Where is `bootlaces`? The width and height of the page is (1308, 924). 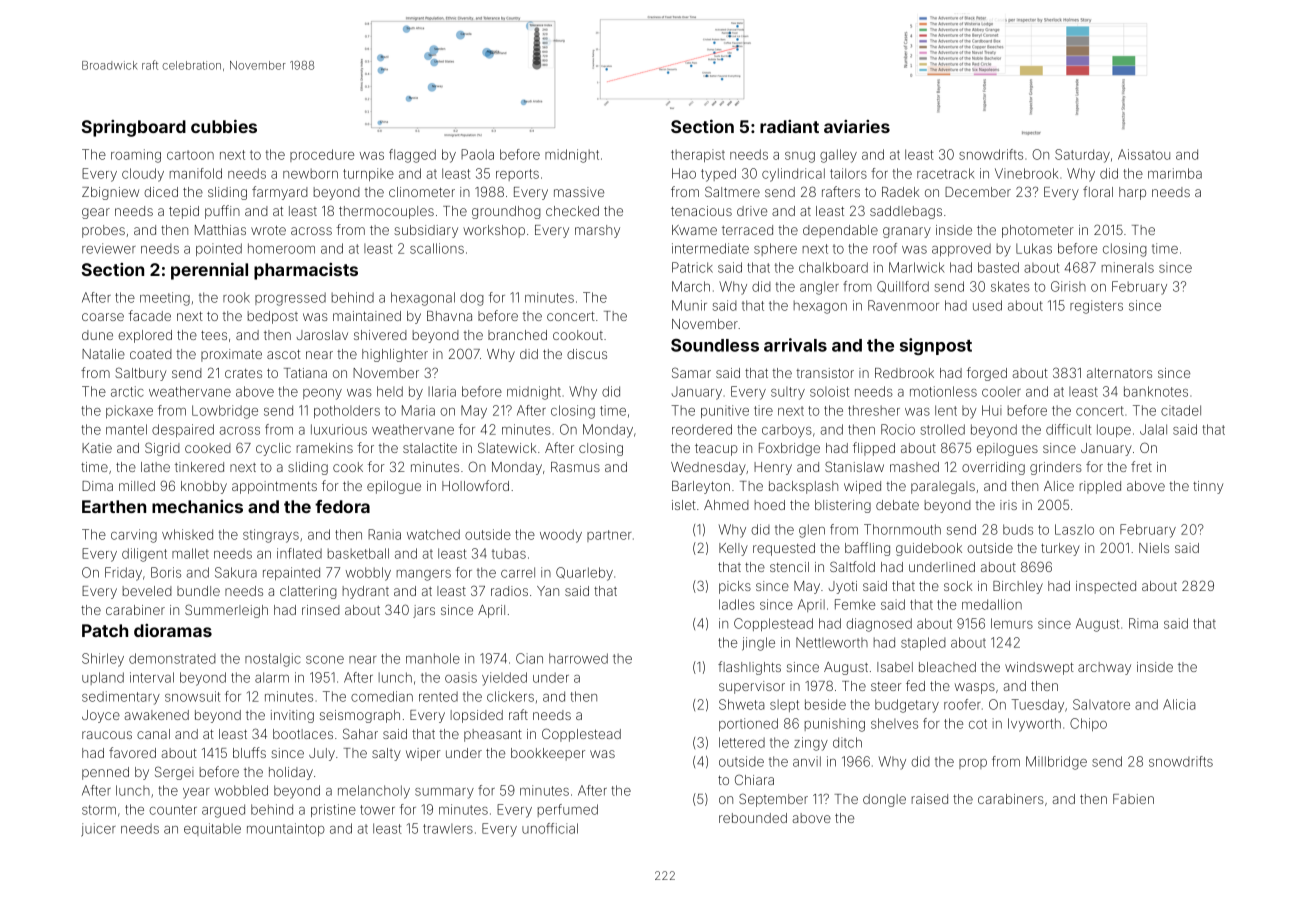 bootlaces is located at coordinates (303, 734).
